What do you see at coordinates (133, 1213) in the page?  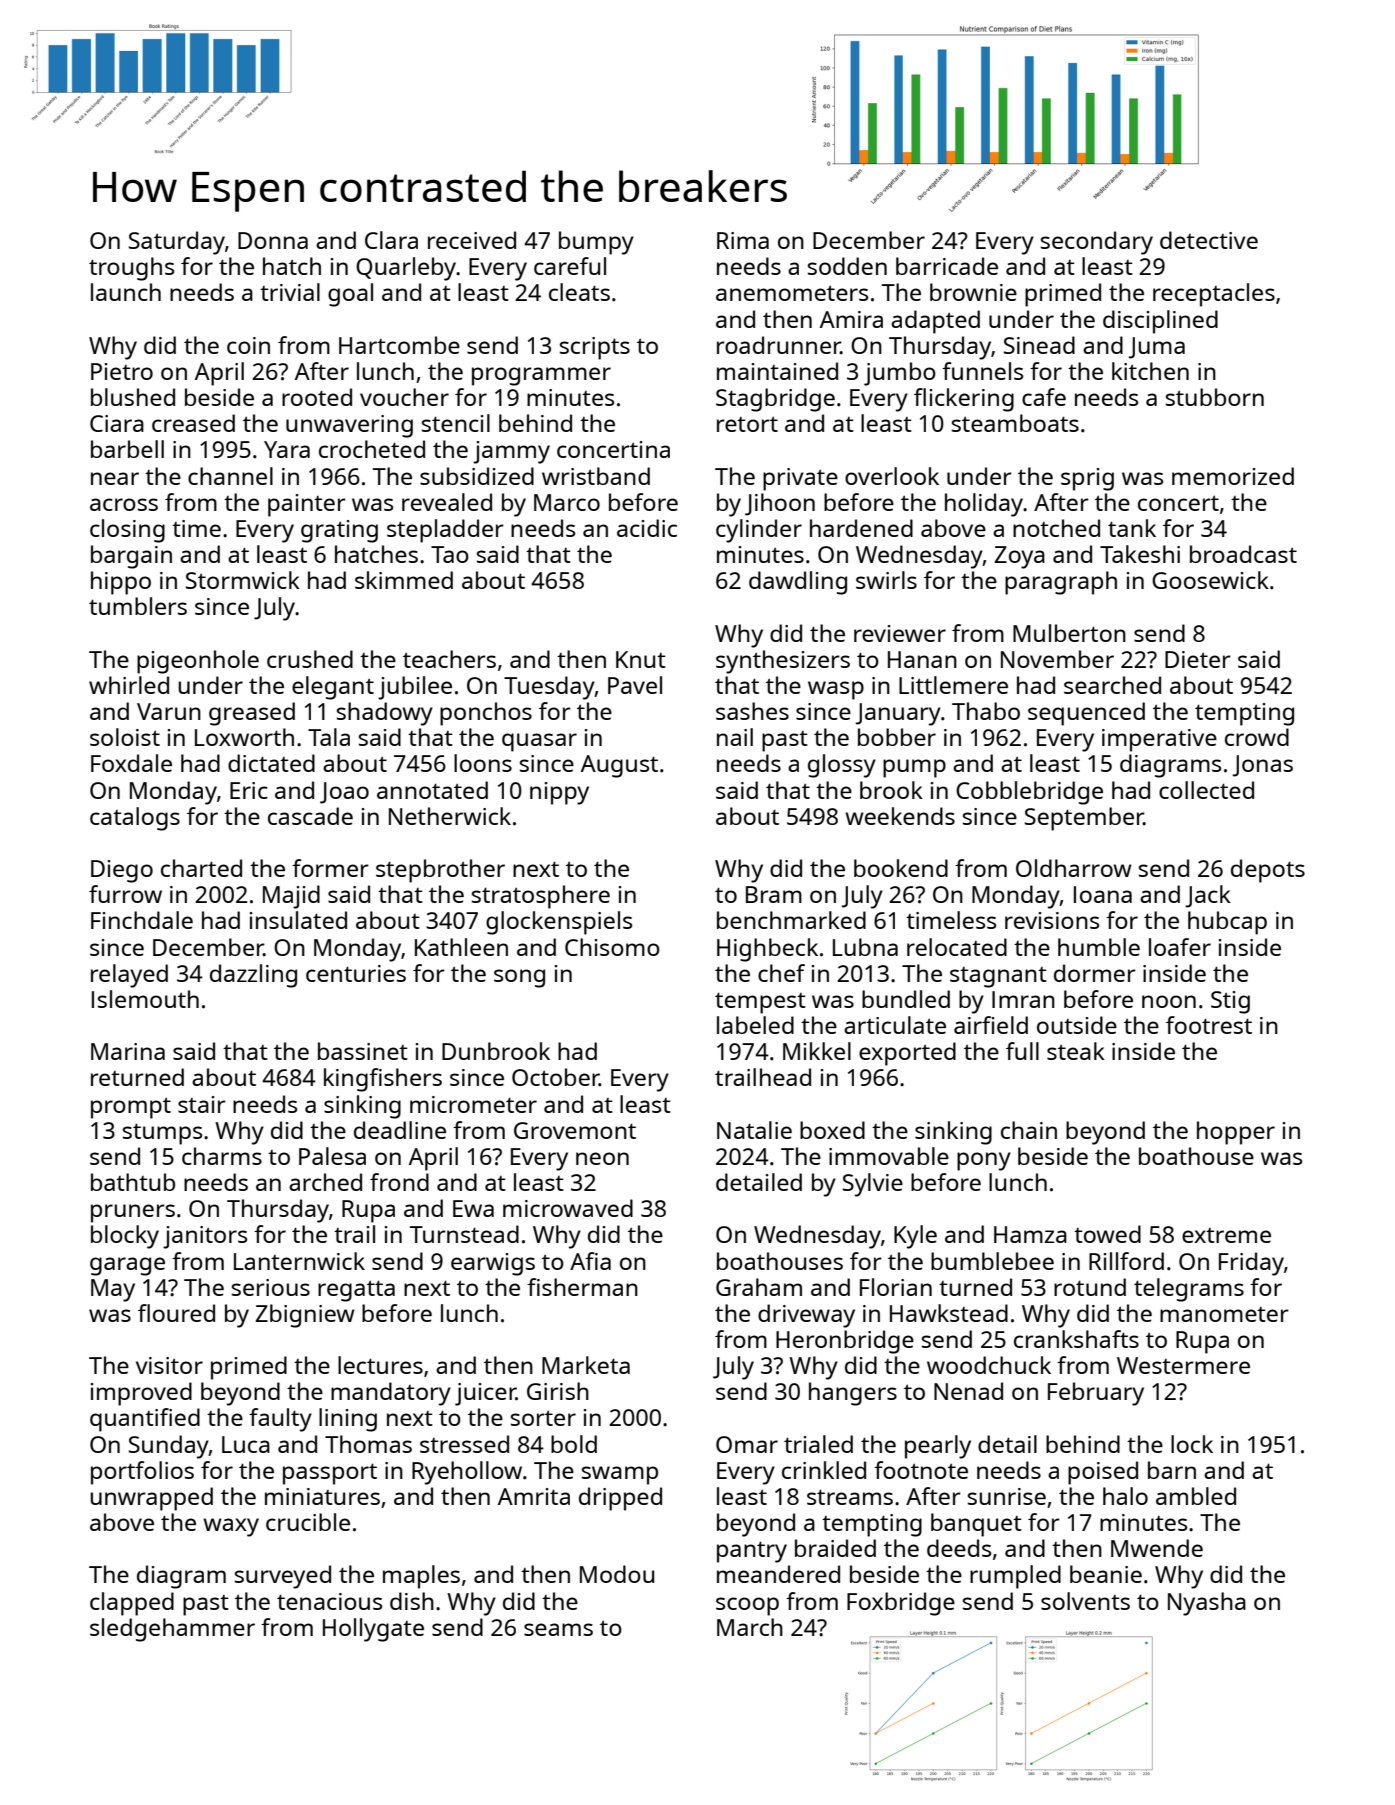 I see `pruners` at bounding box center [133, 1213].
